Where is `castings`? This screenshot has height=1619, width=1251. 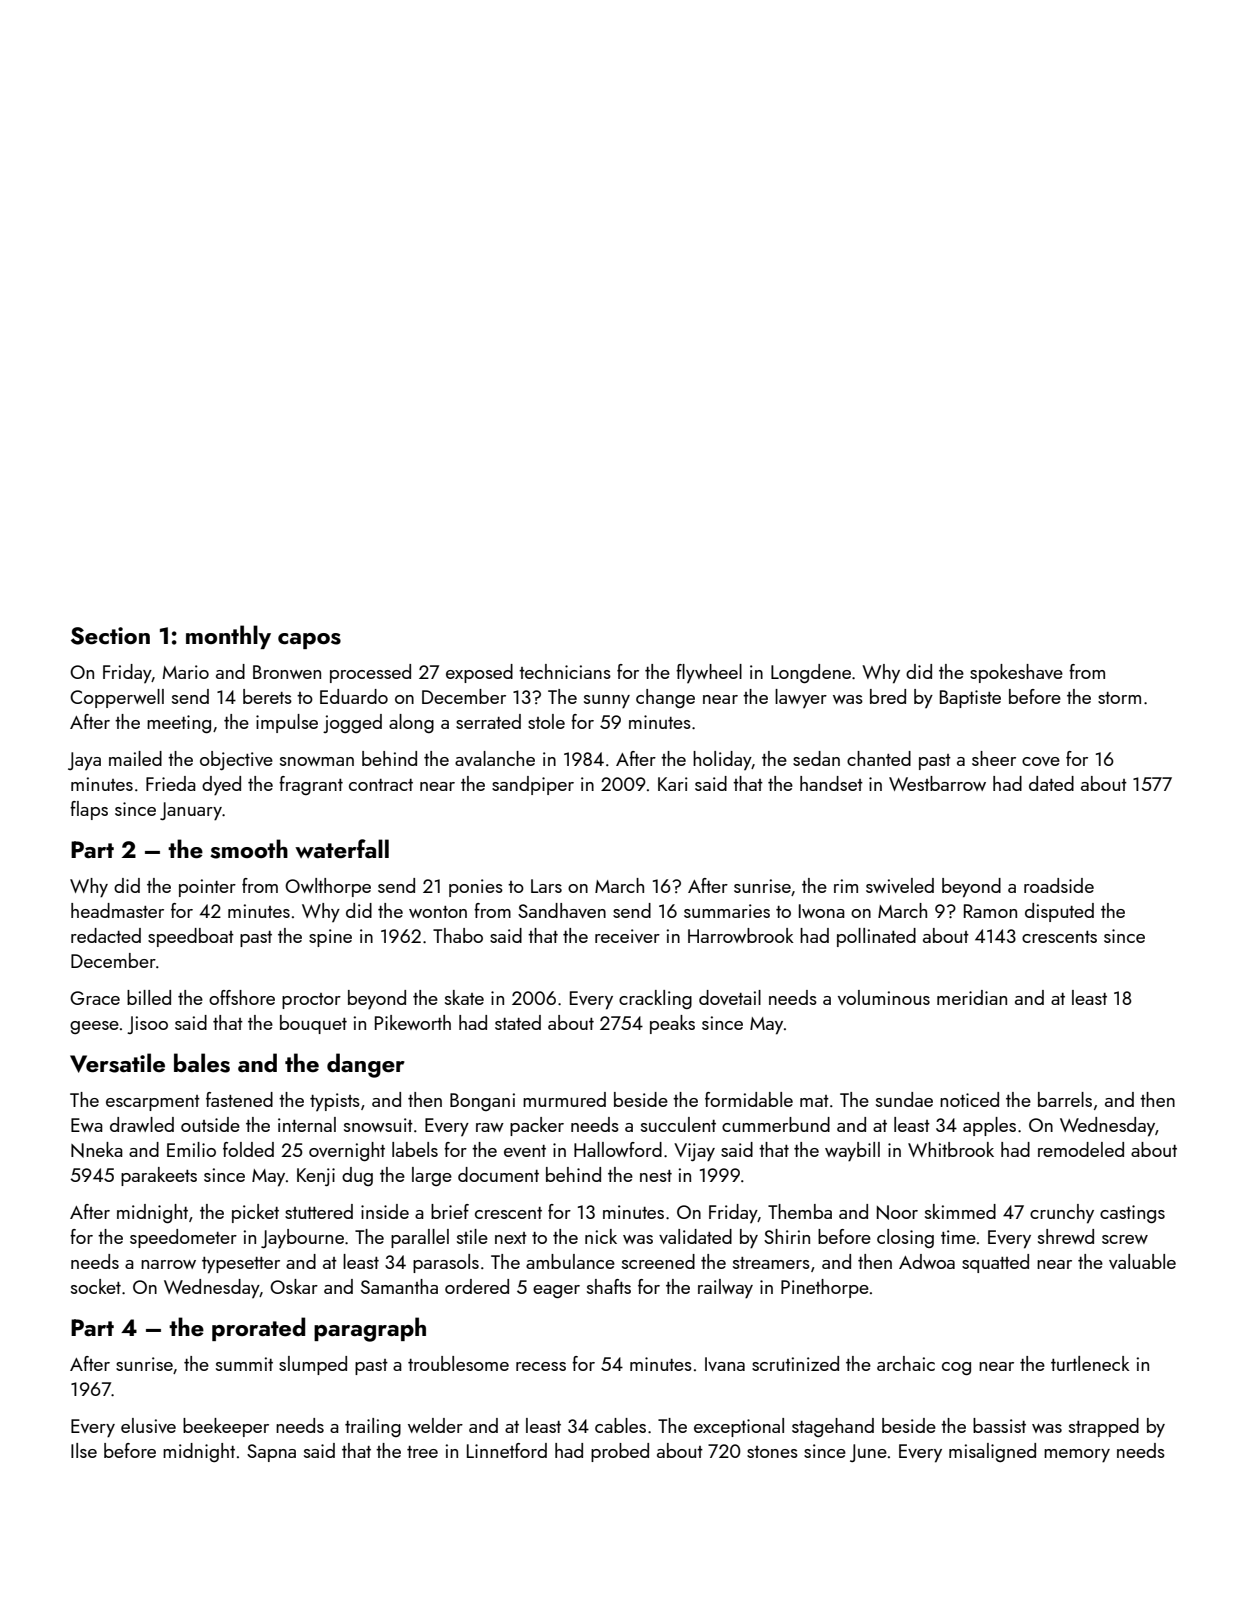
castings is located at coordinates (1132, 1214).
